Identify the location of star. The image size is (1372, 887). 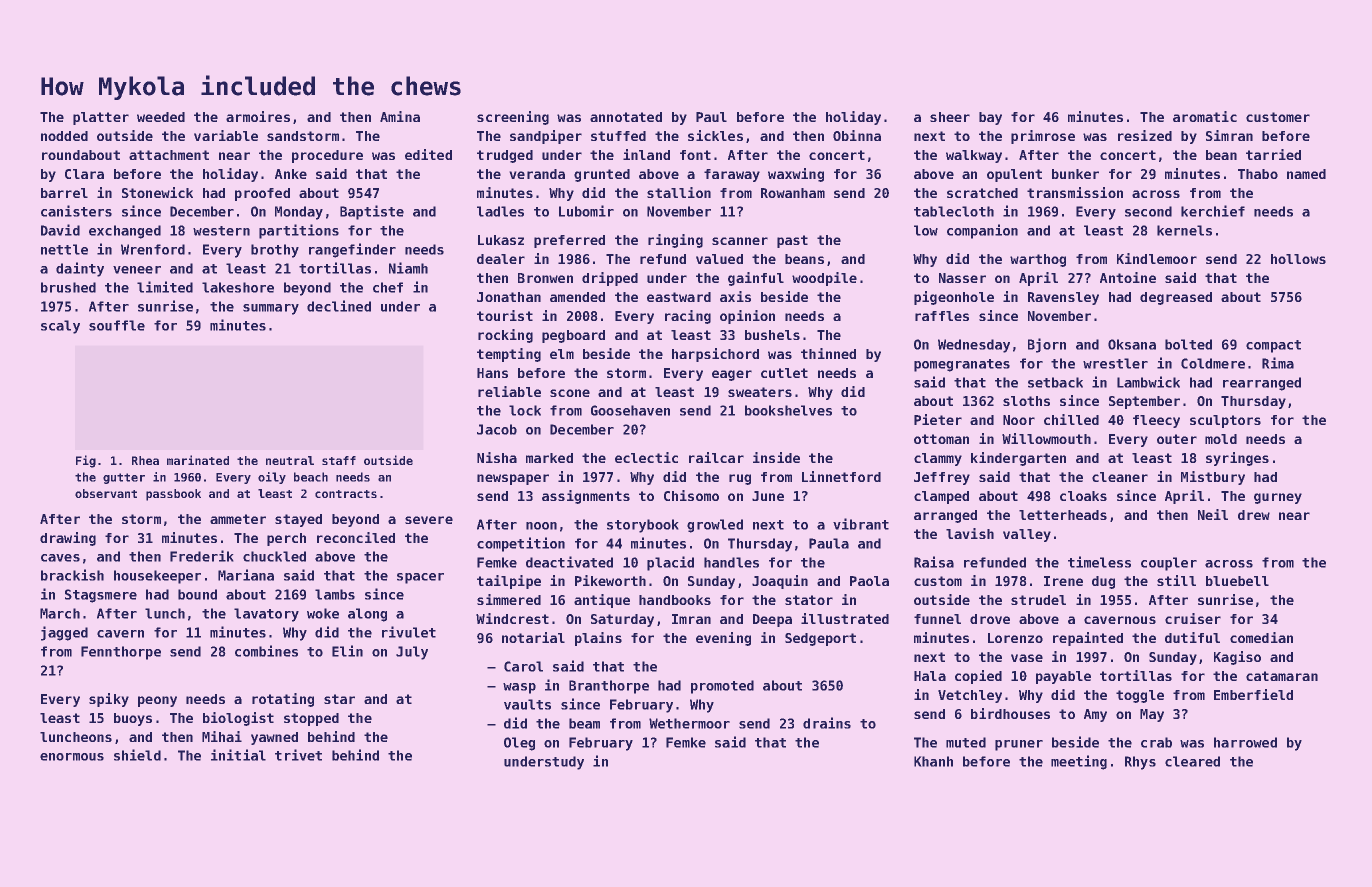
(339, 699).
